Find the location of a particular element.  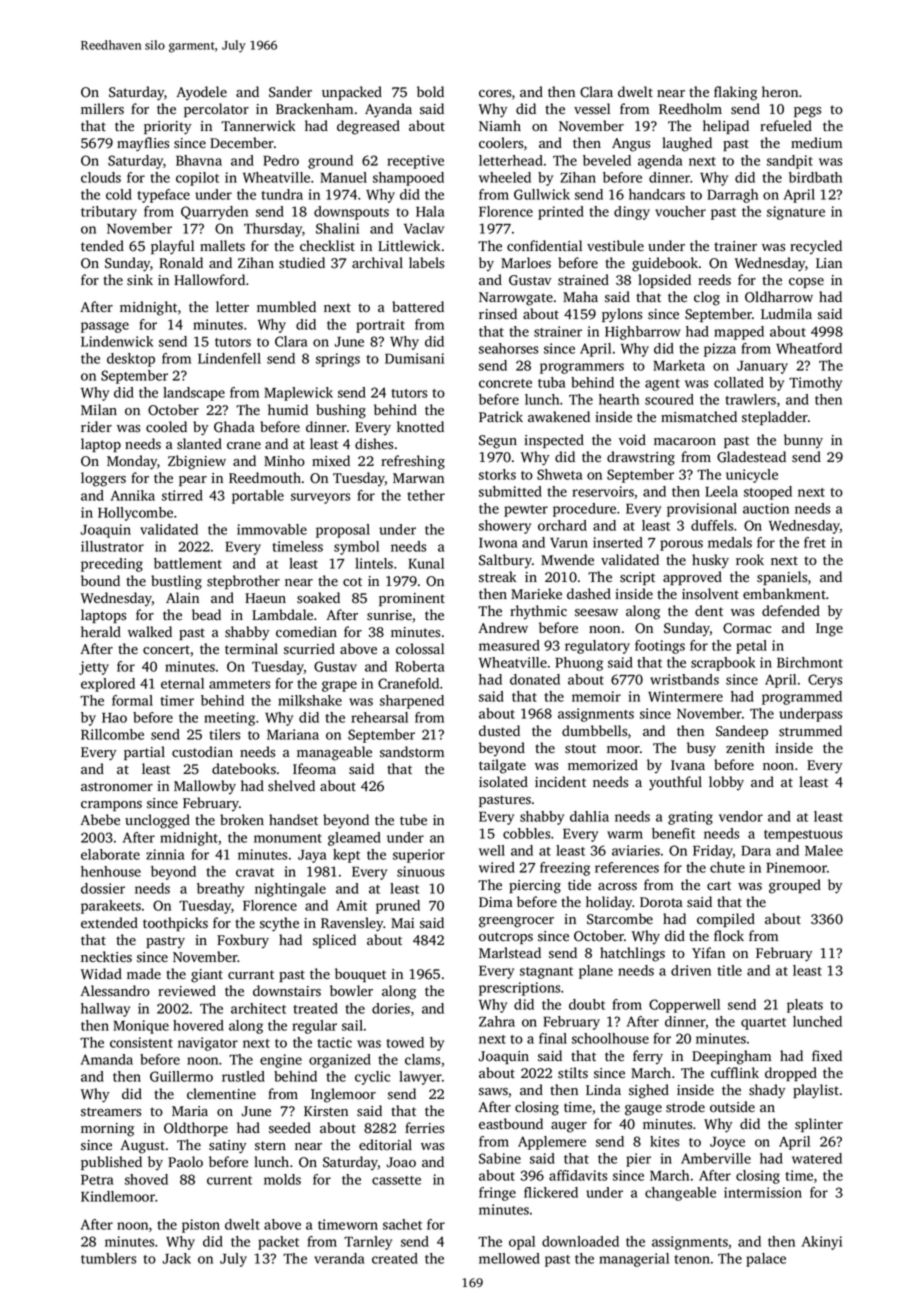

Ayodele is located at coordinates (202, 93).
